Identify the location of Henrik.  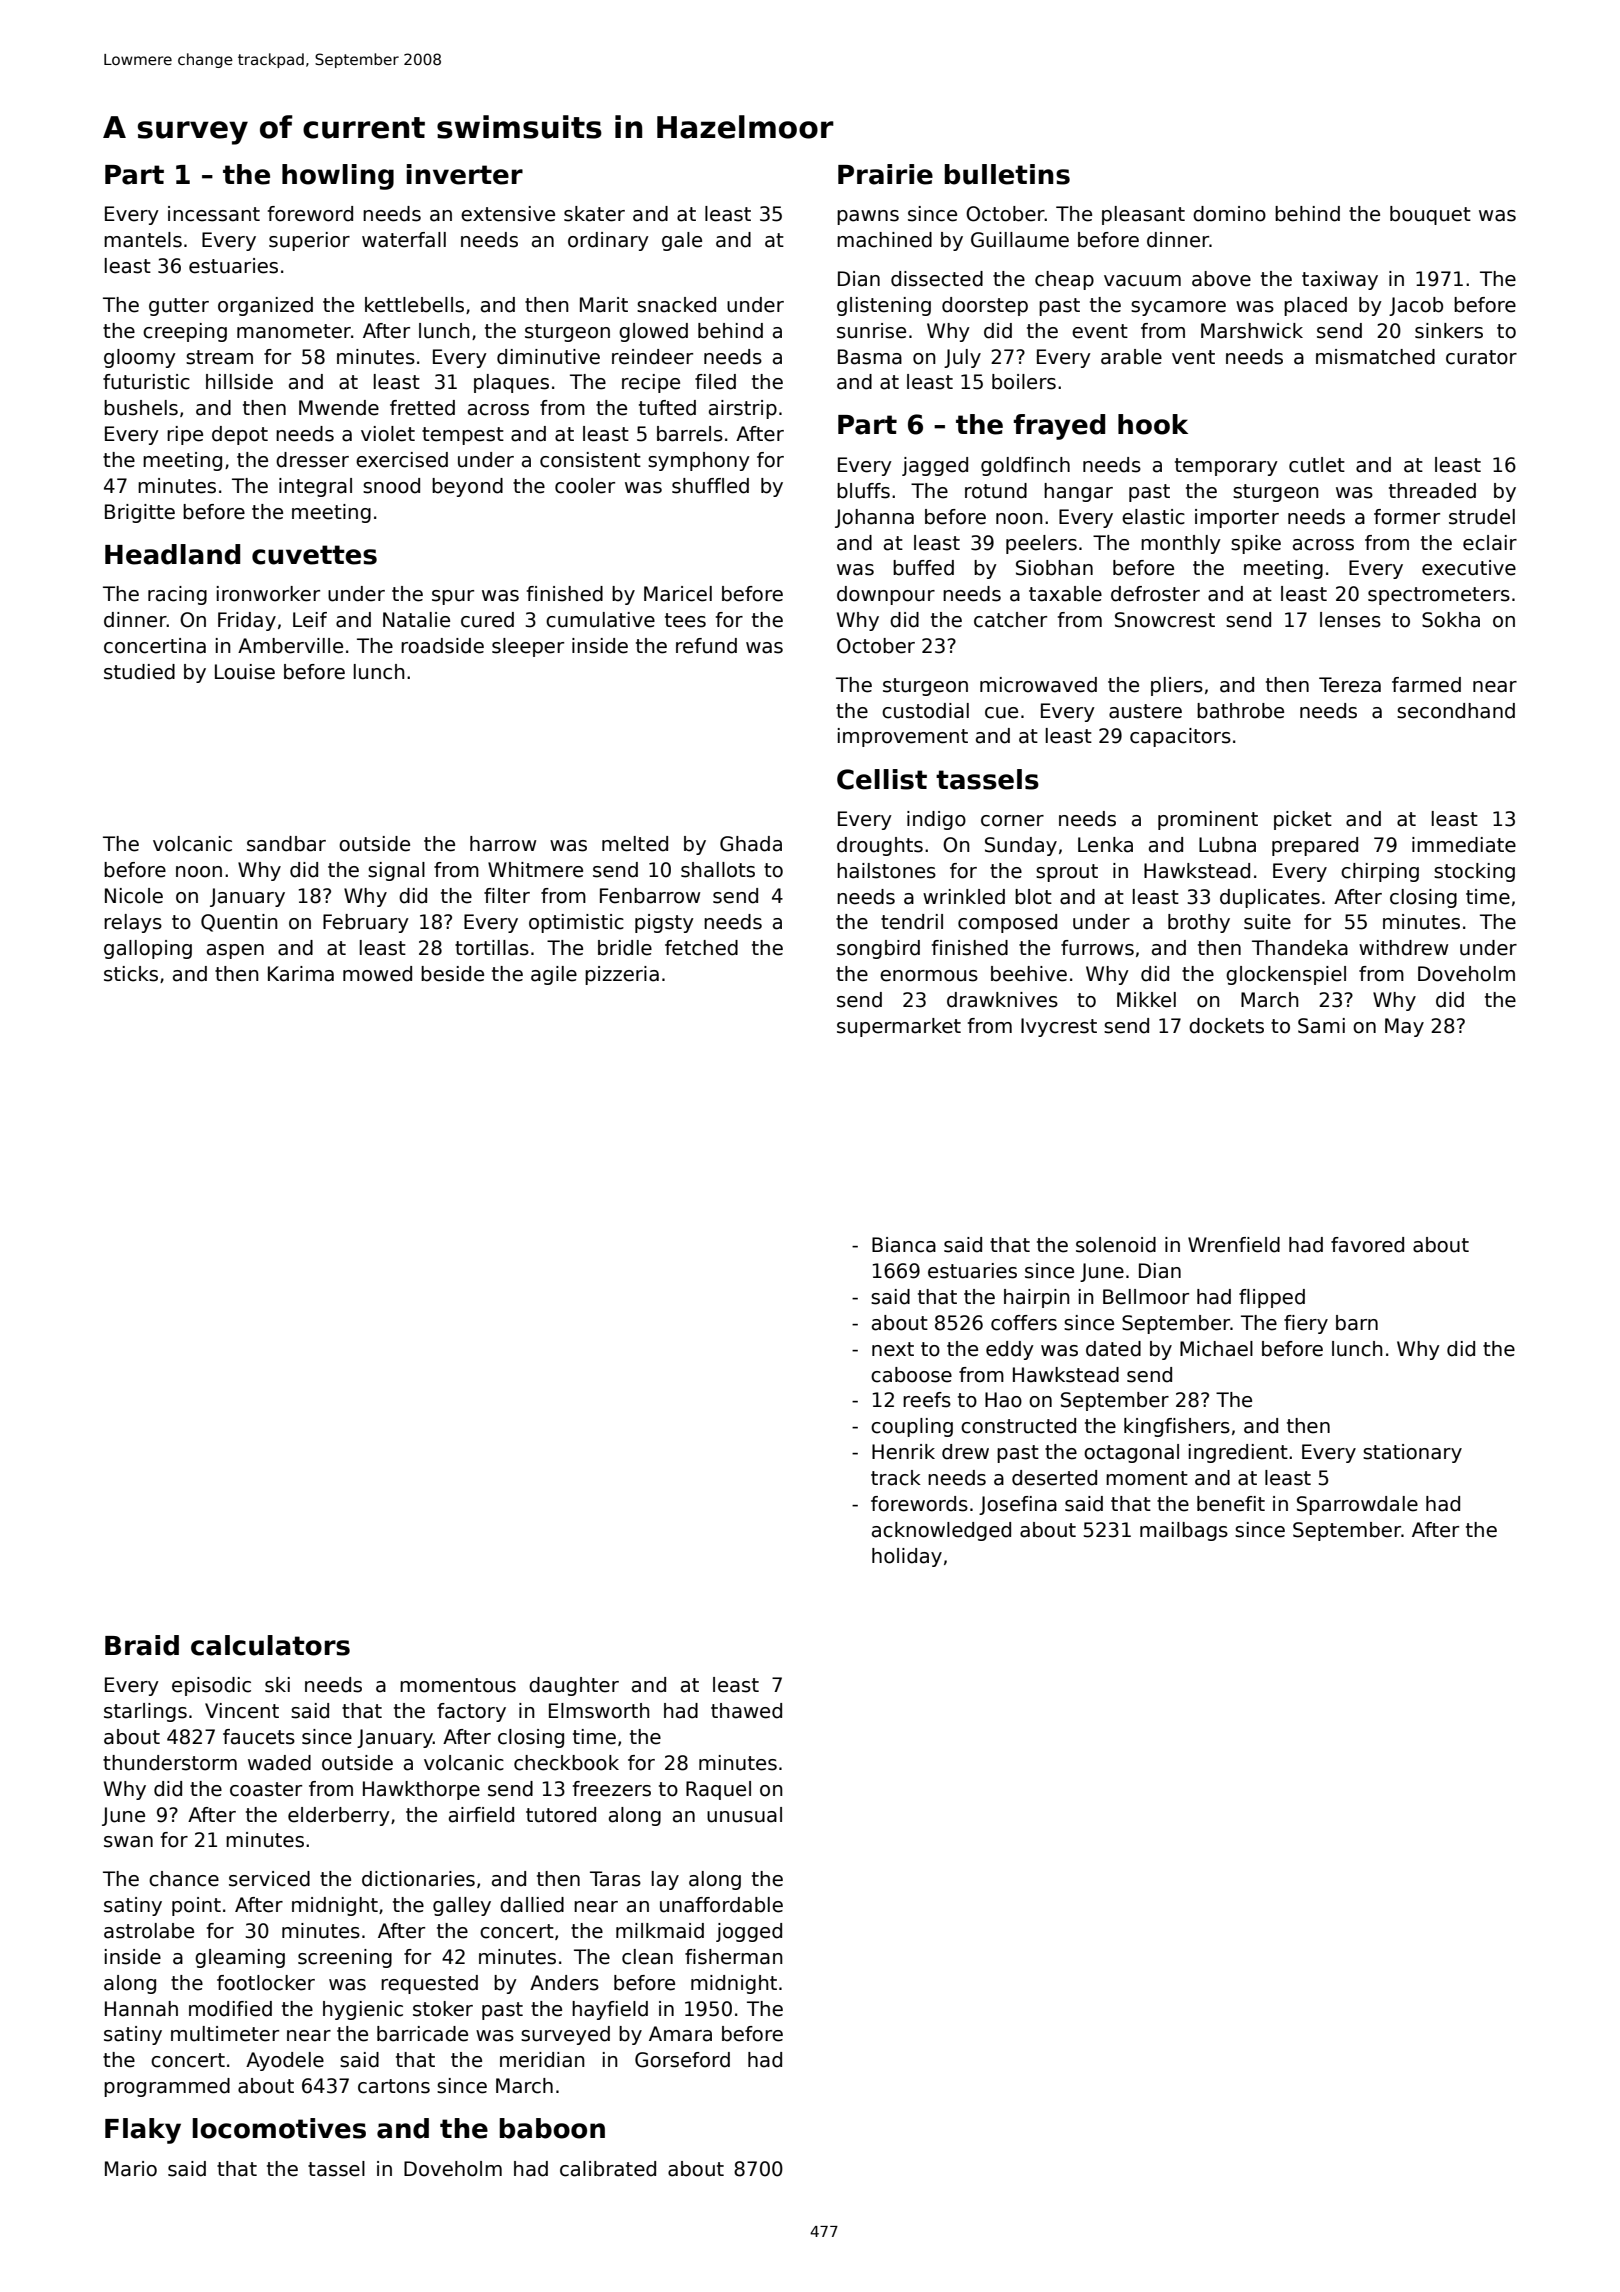
(903, 1452).
